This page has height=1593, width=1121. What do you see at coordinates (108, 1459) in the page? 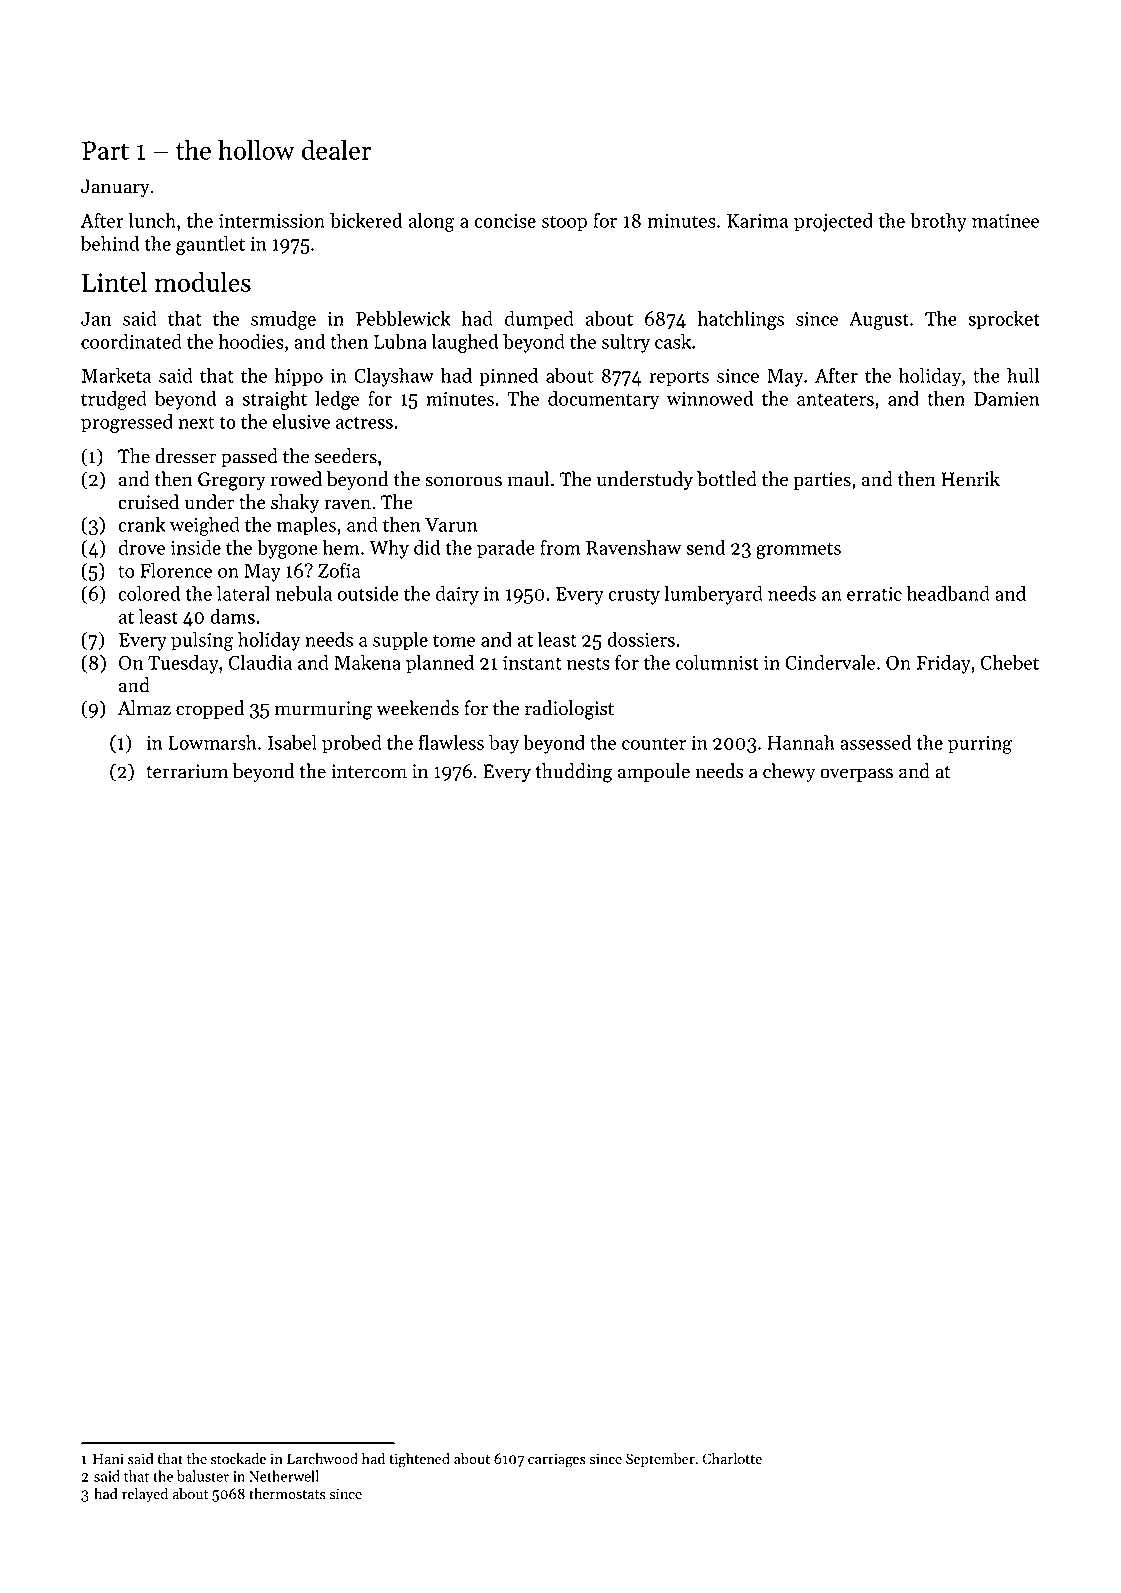
I see `Hani` at bounding box center [108, 1459].
